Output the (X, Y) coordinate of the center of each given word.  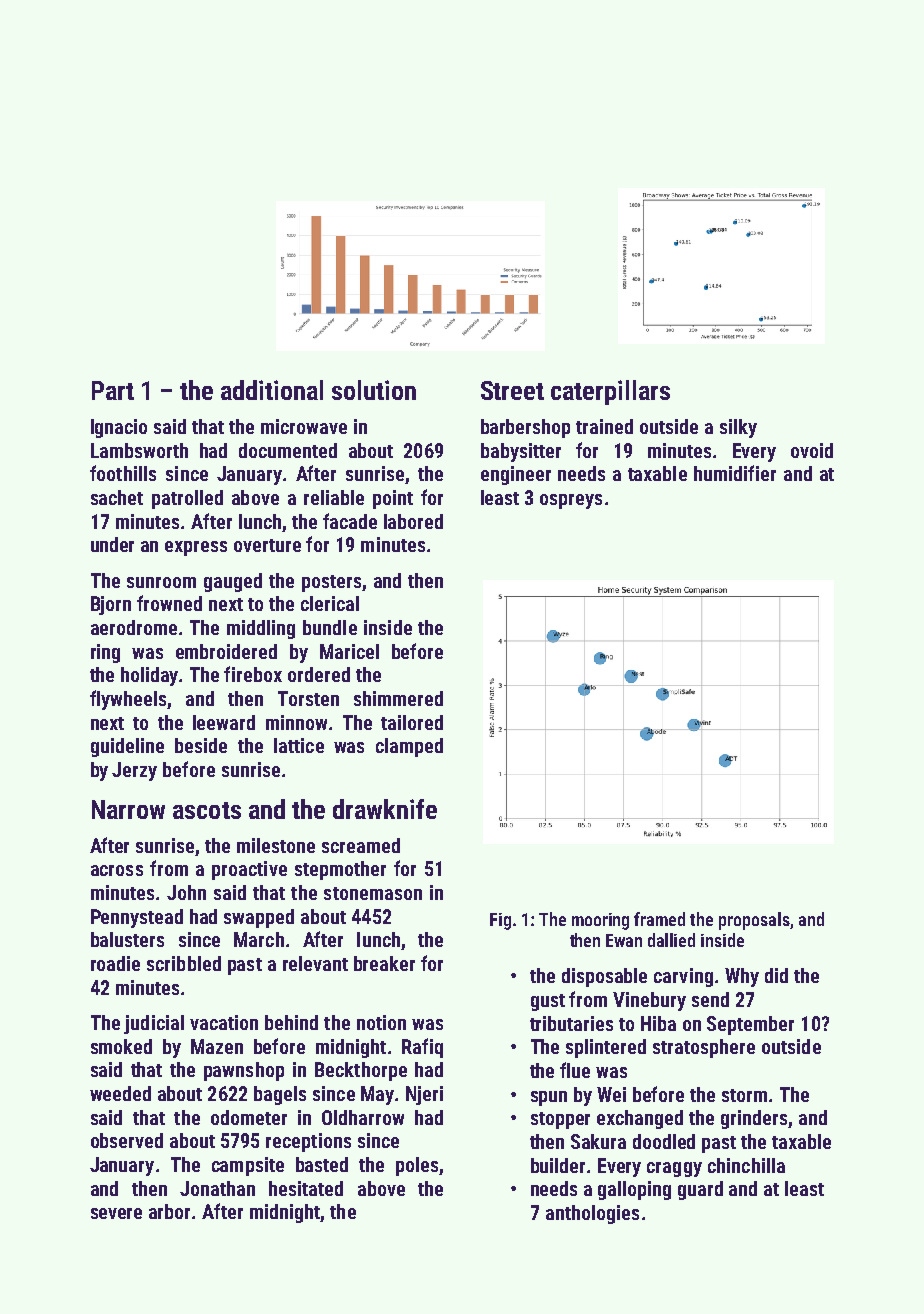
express (196, 548)
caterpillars (610, 392)
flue (575, 1070)
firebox (253, 674)
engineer (516, 475)
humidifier (735, 473)
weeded (120, 1093)
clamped (409, 747)
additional (272, 390)
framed (659, 919)
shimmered (398, 698)
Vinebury (649, 1001)
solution (374, 390)
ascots (207, 810)
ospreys (571, 501)
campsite (248, 1166)
